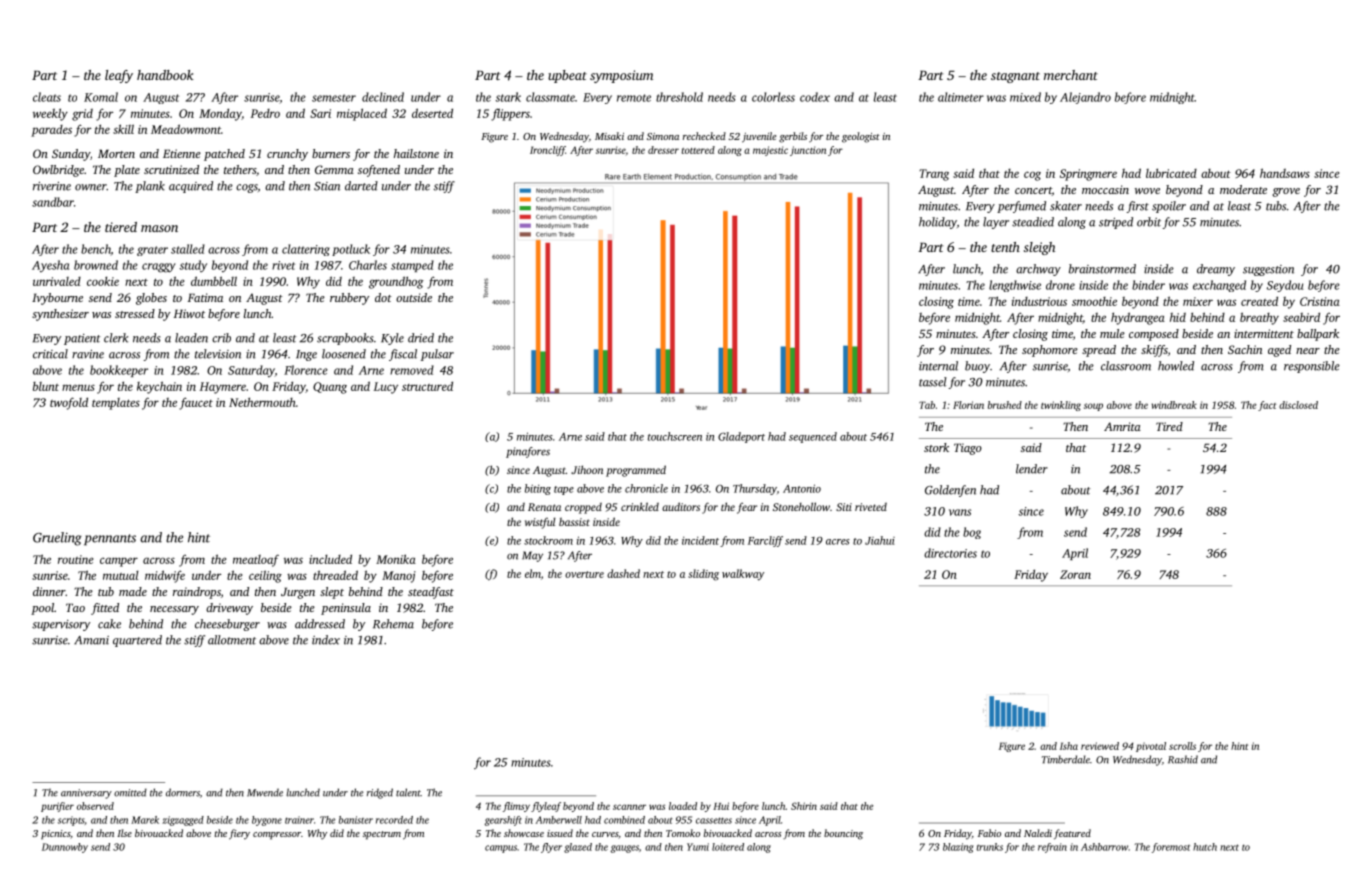 The width and height of the page is (1372, 887). I want to click on Rashid, so click(1183, 759).
